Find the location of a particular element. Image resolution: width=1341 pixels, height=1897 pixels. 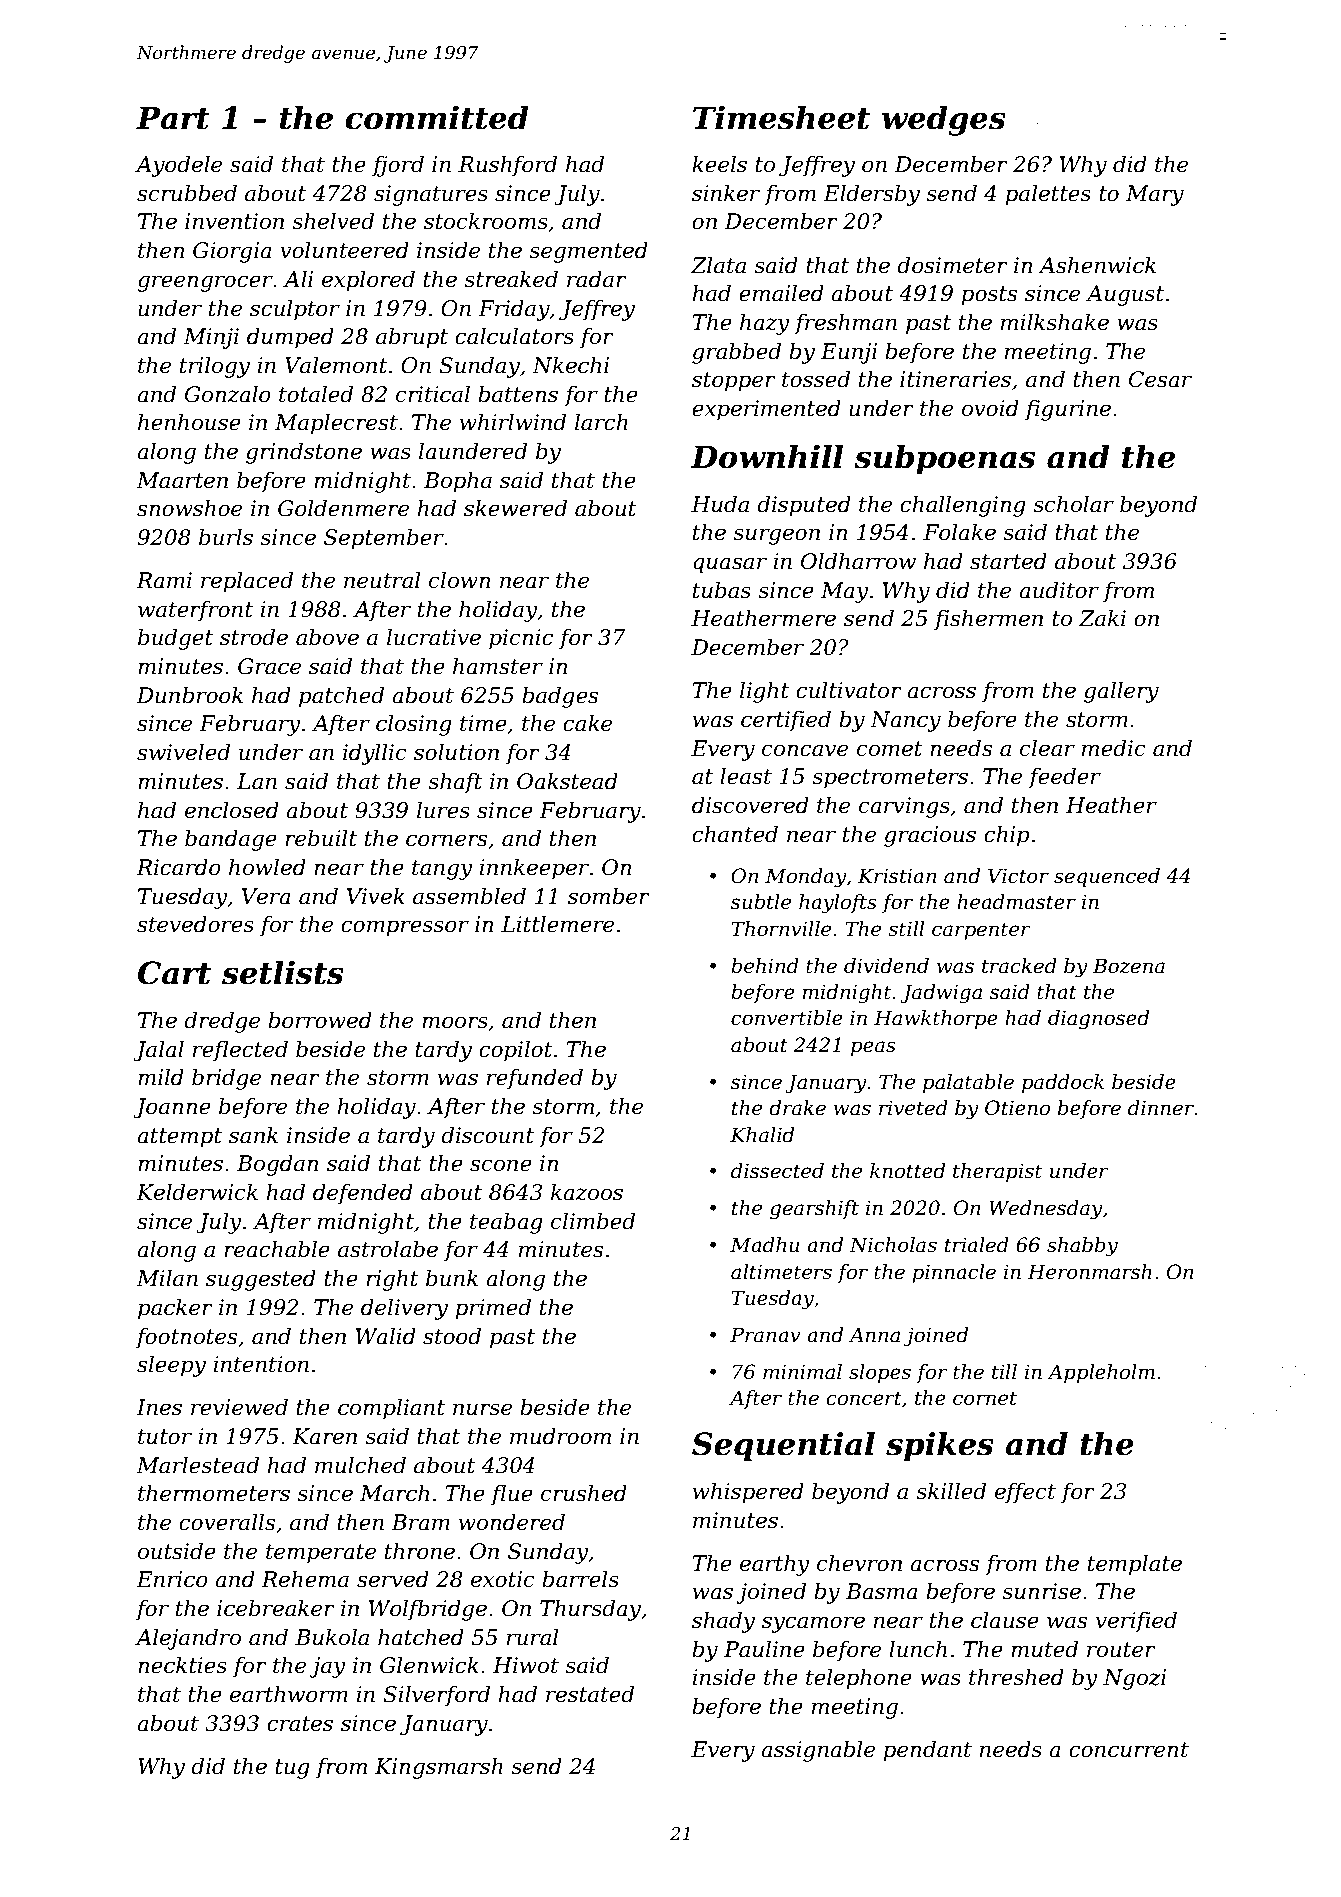

Khalid is located at coordinates (762, 1135).
